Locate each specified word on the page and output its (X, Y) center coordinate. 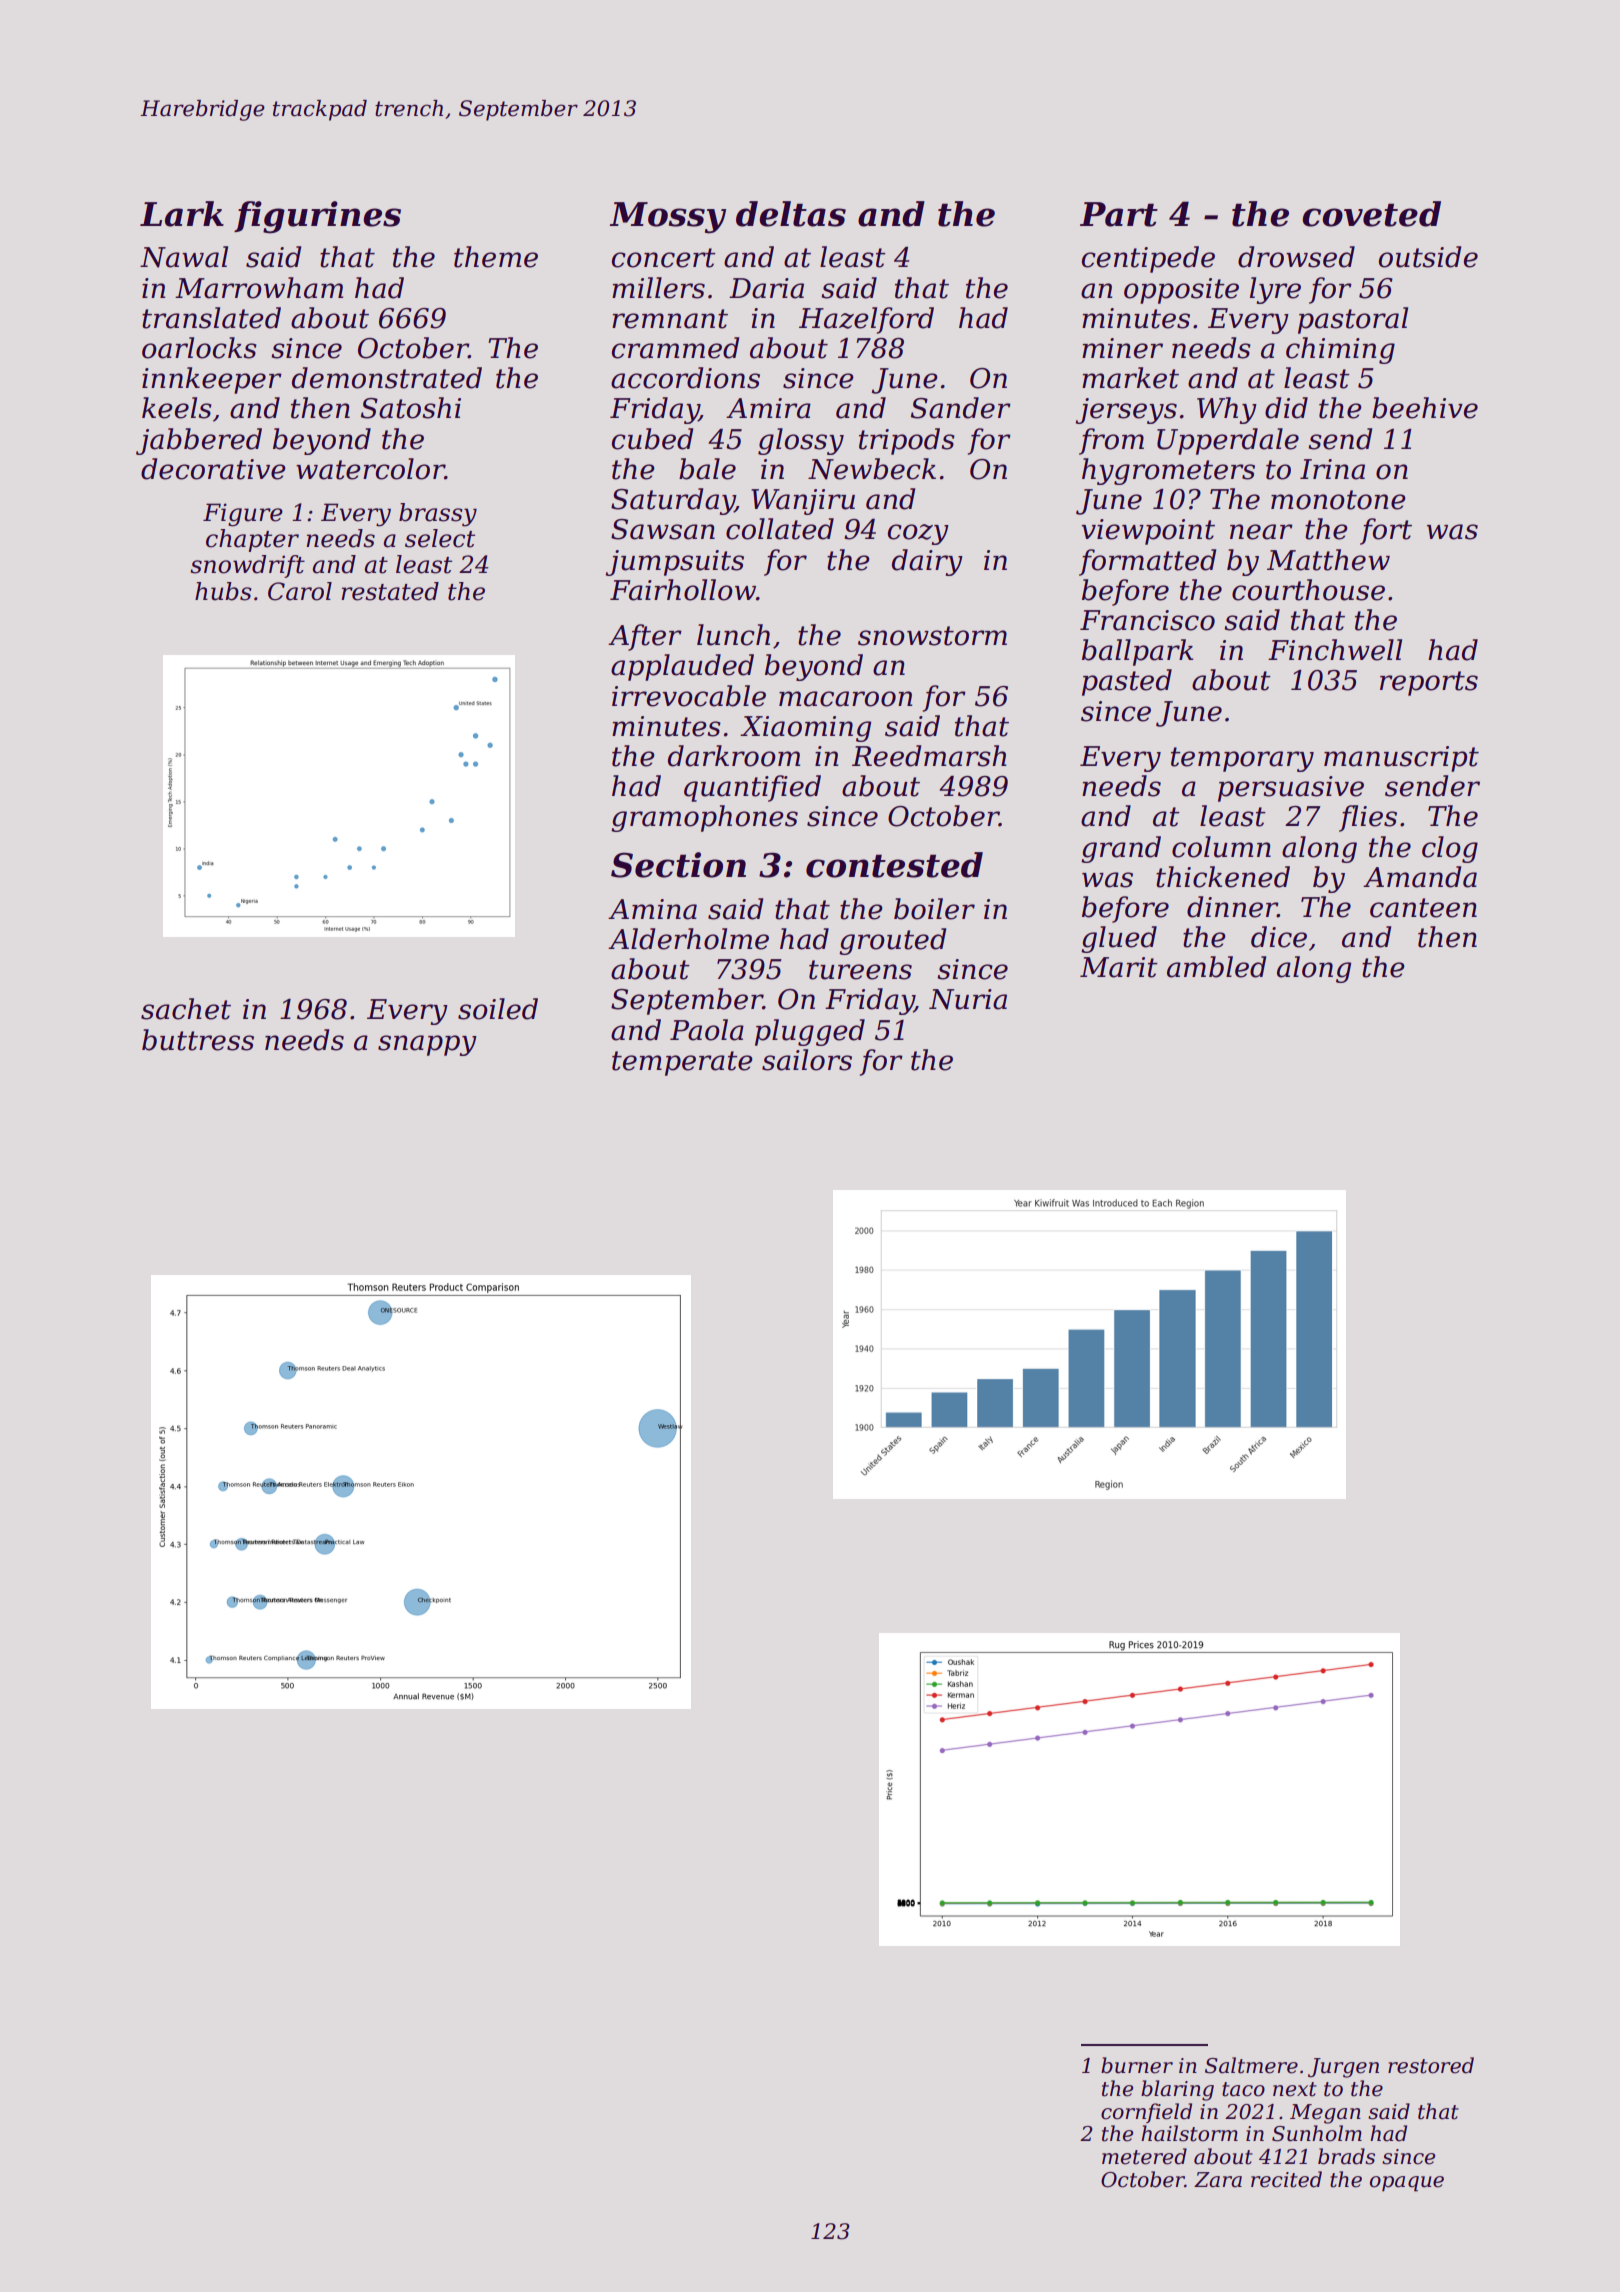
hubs (223, 591)
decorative (213, 469)
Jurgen (1343, 2068)
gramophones (704, 818)
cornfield (1146, 2113)
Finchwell (1335, 650)
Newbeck (872, 469)
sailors (807, 1060)
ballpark (1137, 652)
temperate (682, 1063)
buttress (198, 1040)
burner (1137, 2065)
